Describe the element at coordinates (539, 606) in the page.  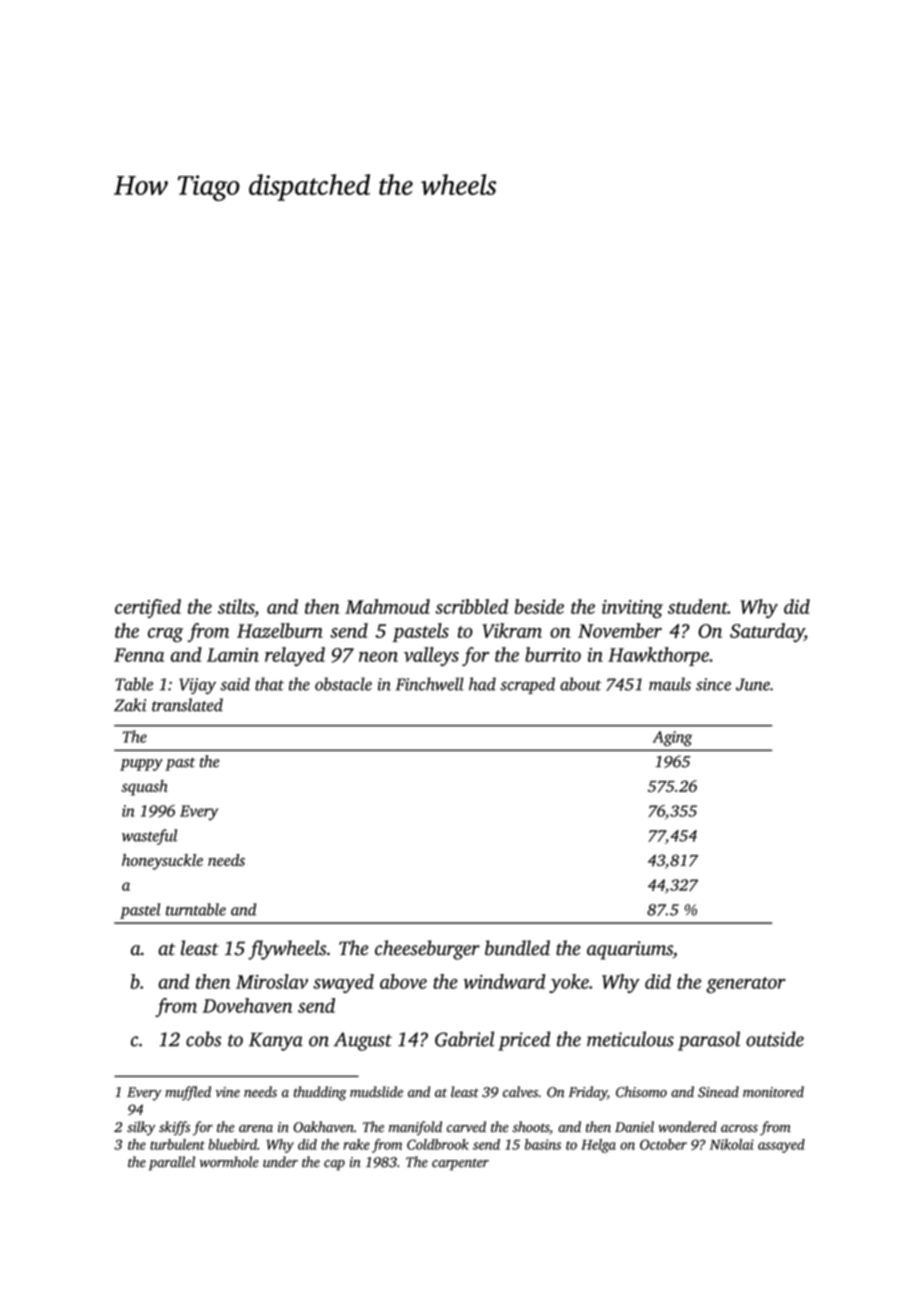
I see `beside` at that location.
